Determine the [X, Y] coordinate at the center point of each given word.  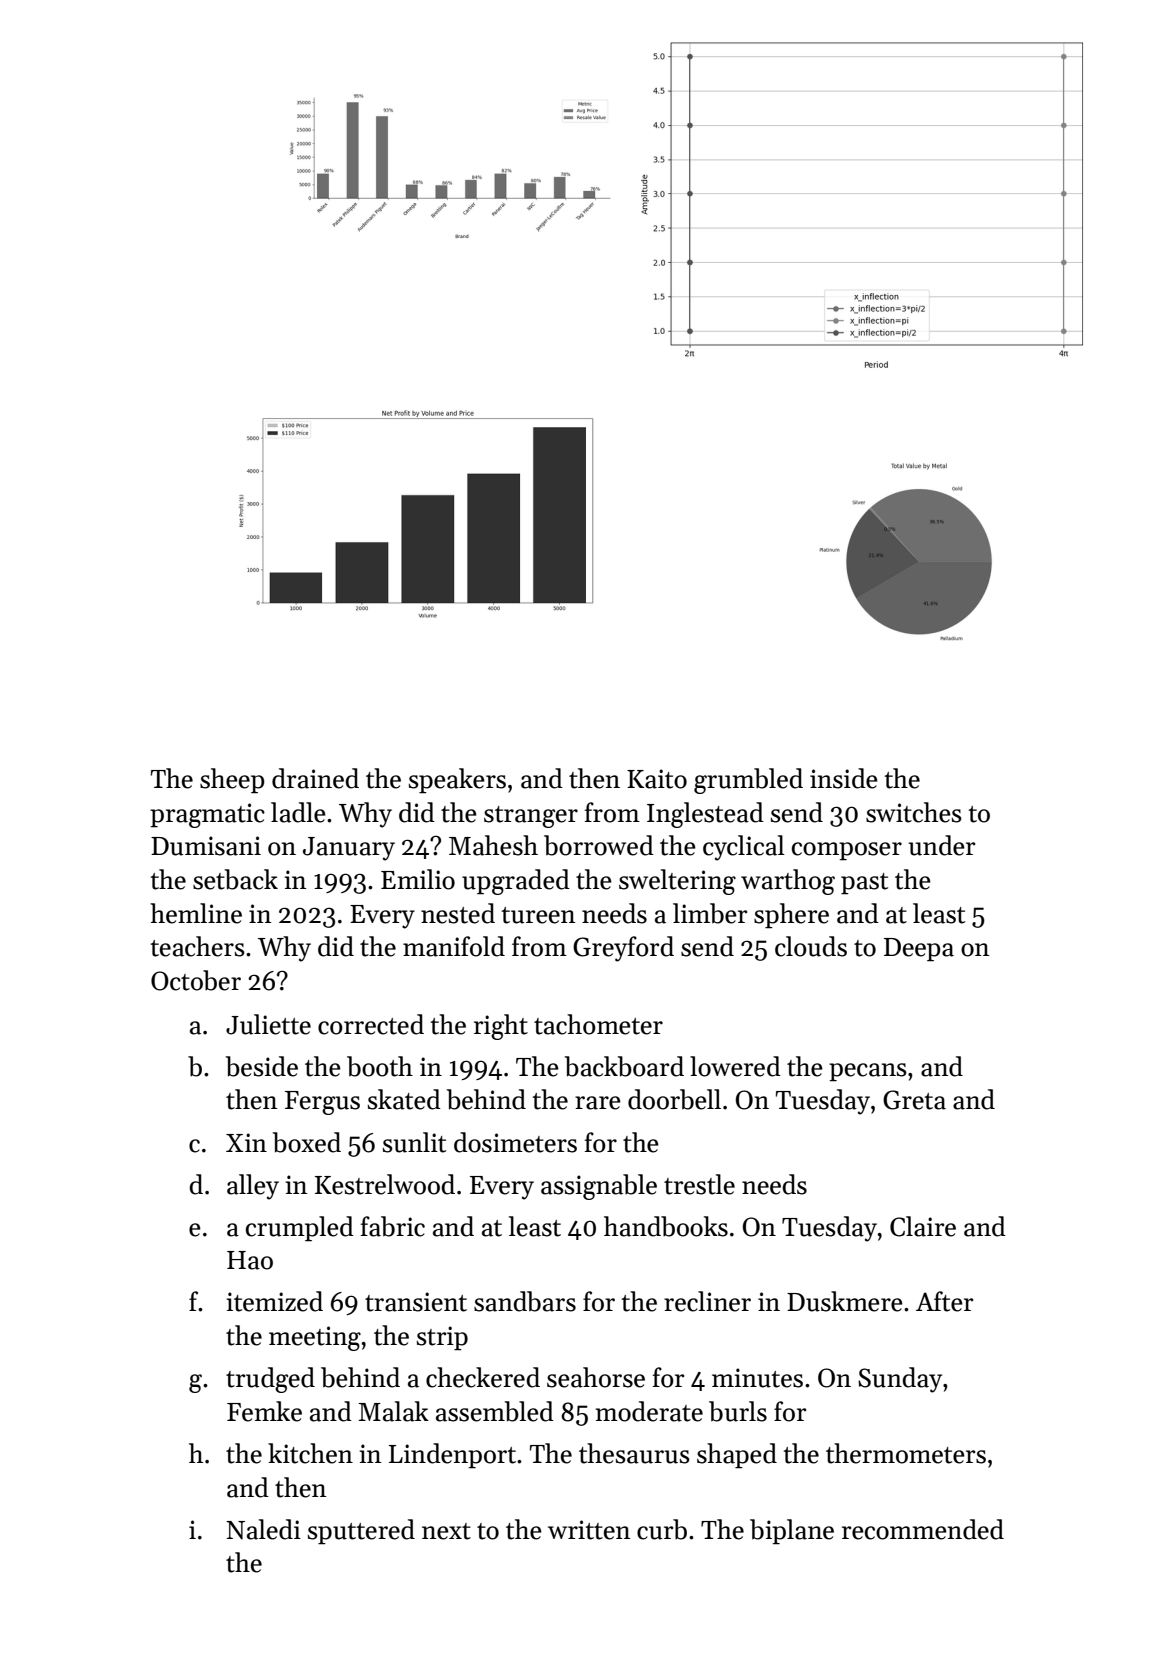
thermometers [906, 1453]
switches [914, 812]
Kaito [657, 779]
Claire [923, 1226]
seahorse [596, 1377]
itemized [275, 1301]
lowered [735, 1066]
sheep [232, 781]
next [446, 1531]
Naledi [263, 1529]
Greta [914, 1100]
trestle [699, 1184]
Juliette [268, 1024]
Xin [246, 1142]
